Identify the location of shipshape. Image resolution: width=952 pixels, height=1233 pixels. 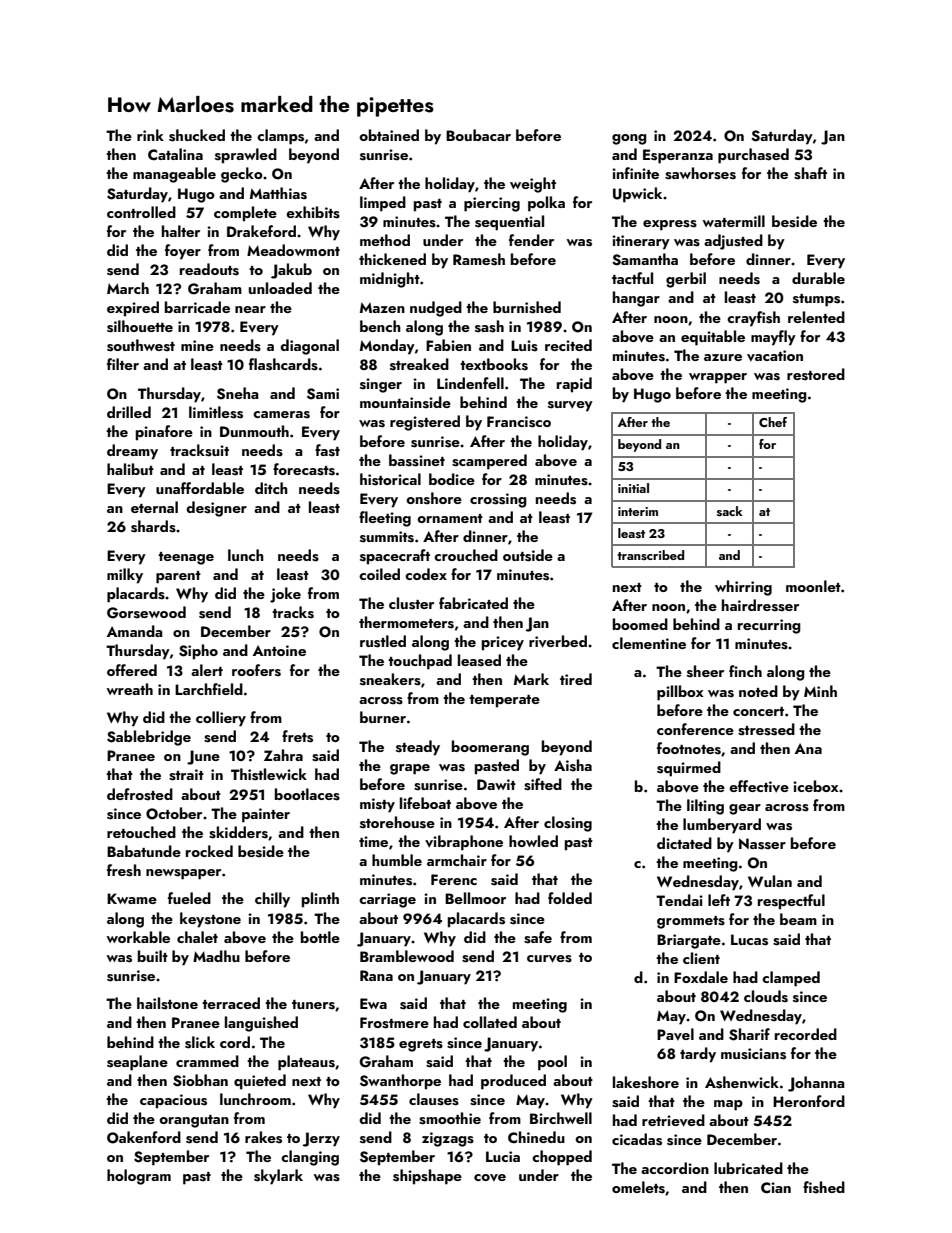
(427, 1177).
